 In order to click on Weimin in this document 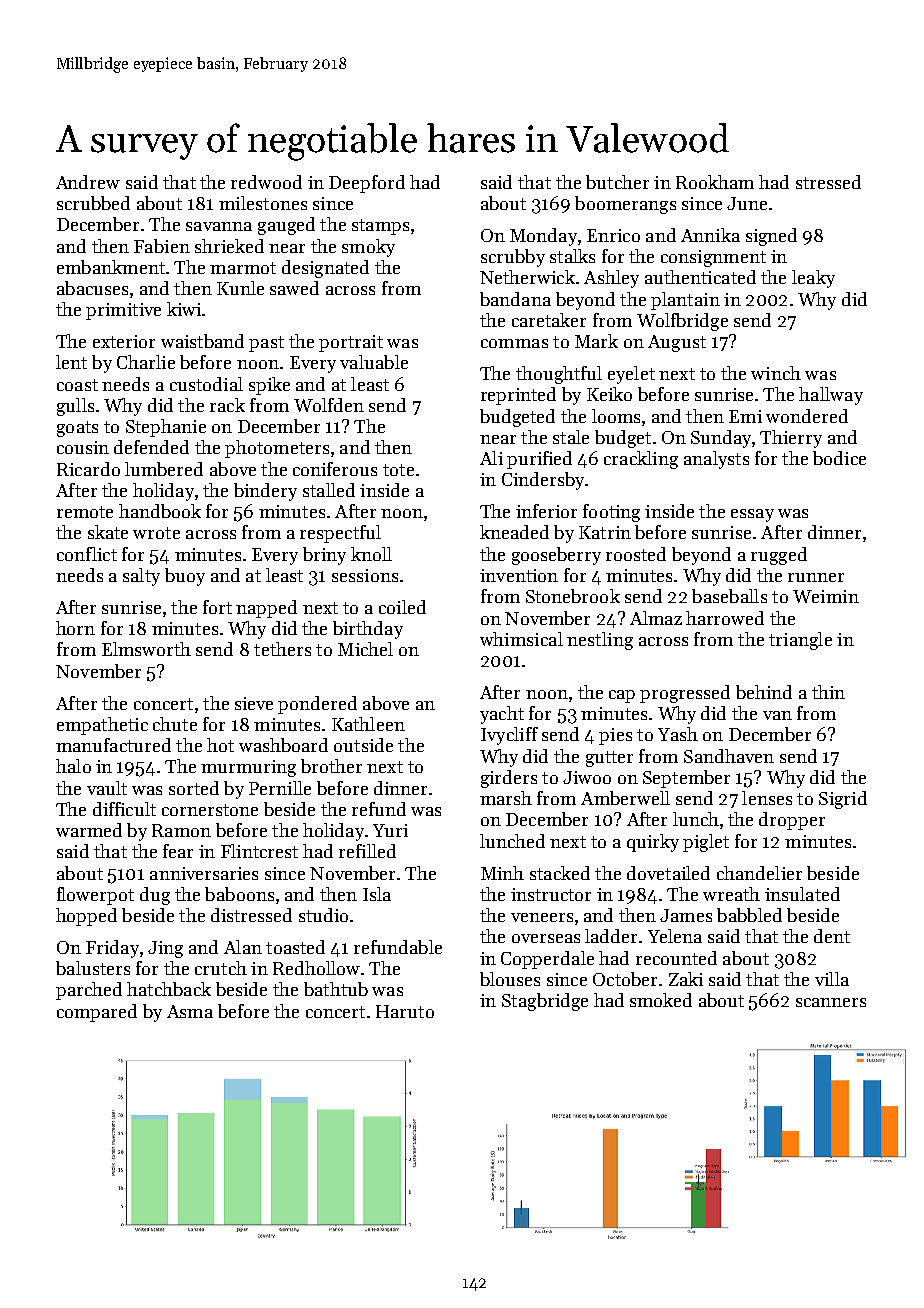, I will do `click(826, 596)`.
